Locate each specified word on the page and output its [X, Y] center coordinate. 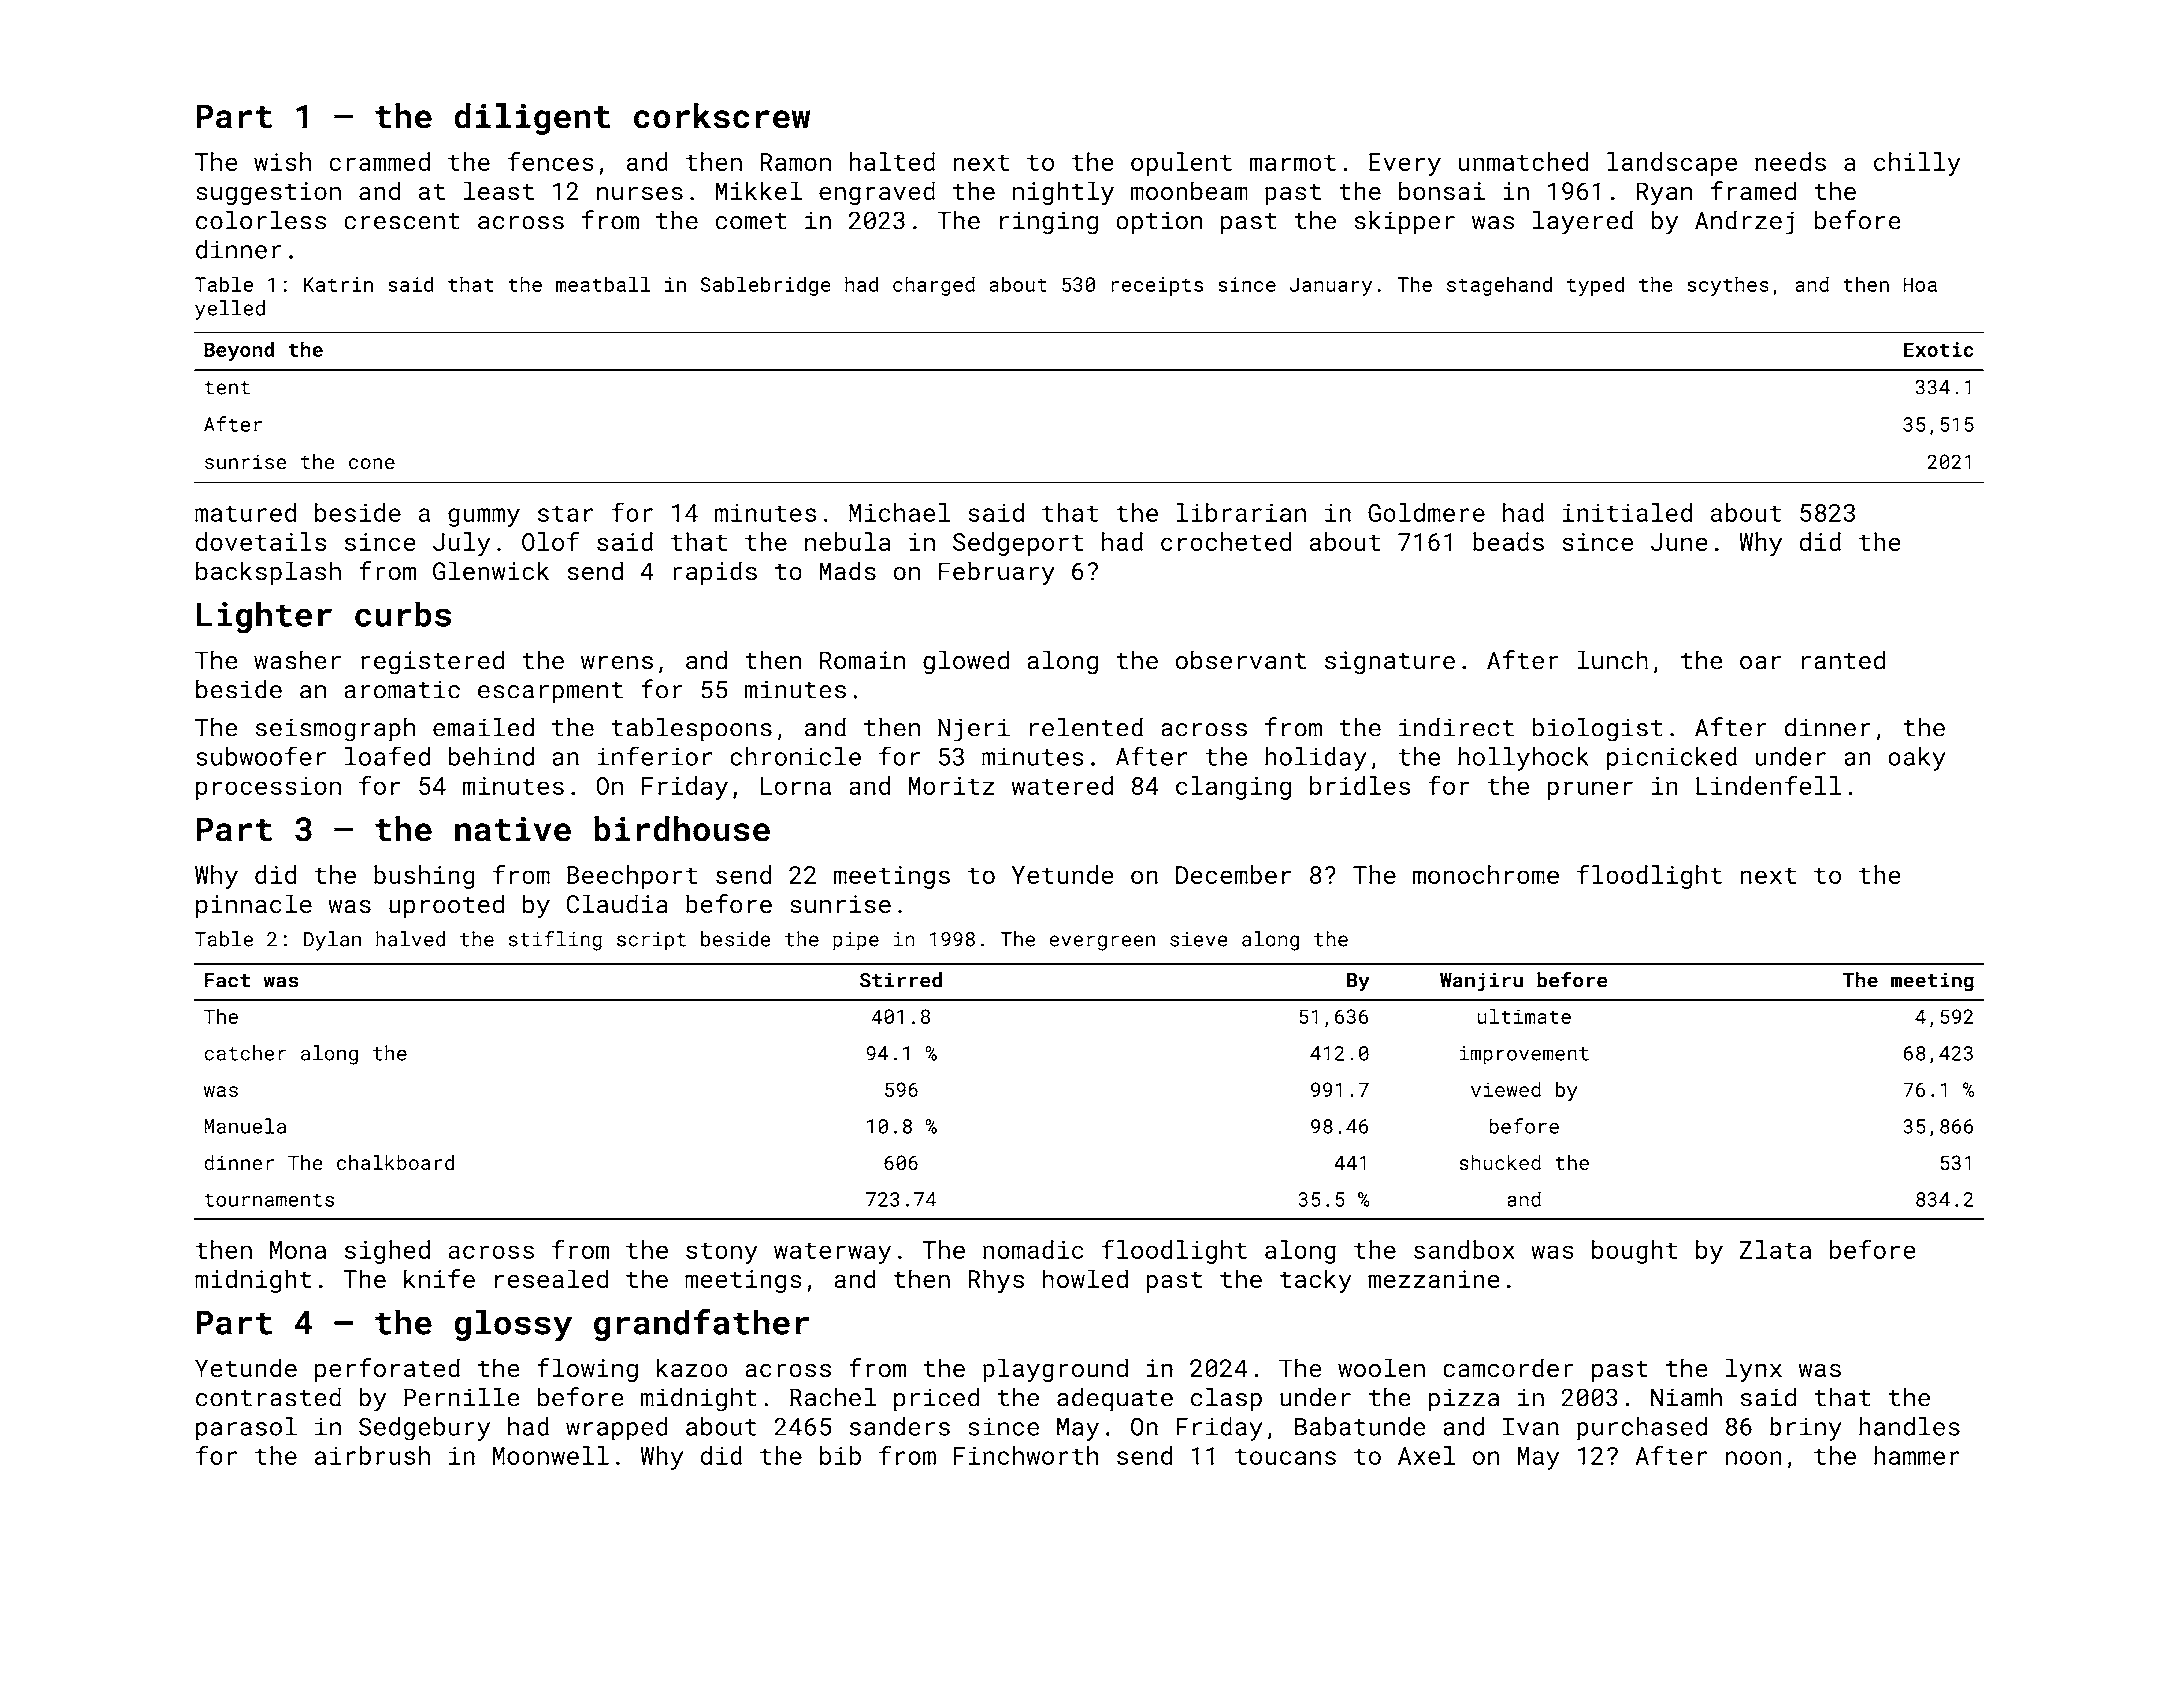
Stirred [901, 980]
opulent [1181, 164]
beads [1508, 541]
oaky [1917, 759]
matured [245, 512]
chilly [1917, 164]
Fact [227, 980]
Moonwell [551, 1455]
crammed [379, 161]
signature [1390, 662]
